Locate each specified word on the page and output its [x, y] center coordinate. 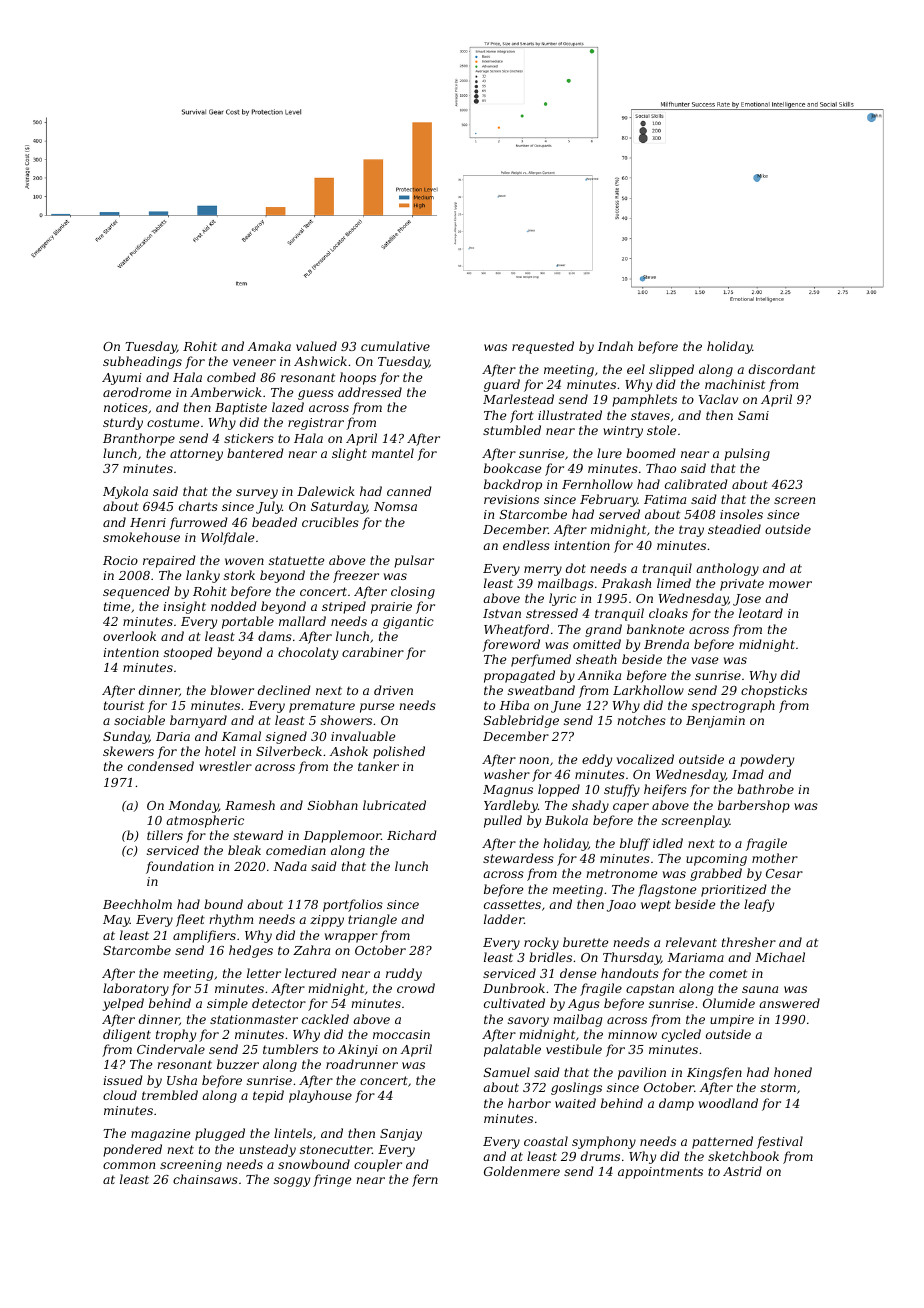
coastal [546, 1141]
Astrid [742, 1171]
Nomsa [395, 506]
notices [126, 407]
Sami [753, 415]
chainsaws [205, 1179]
